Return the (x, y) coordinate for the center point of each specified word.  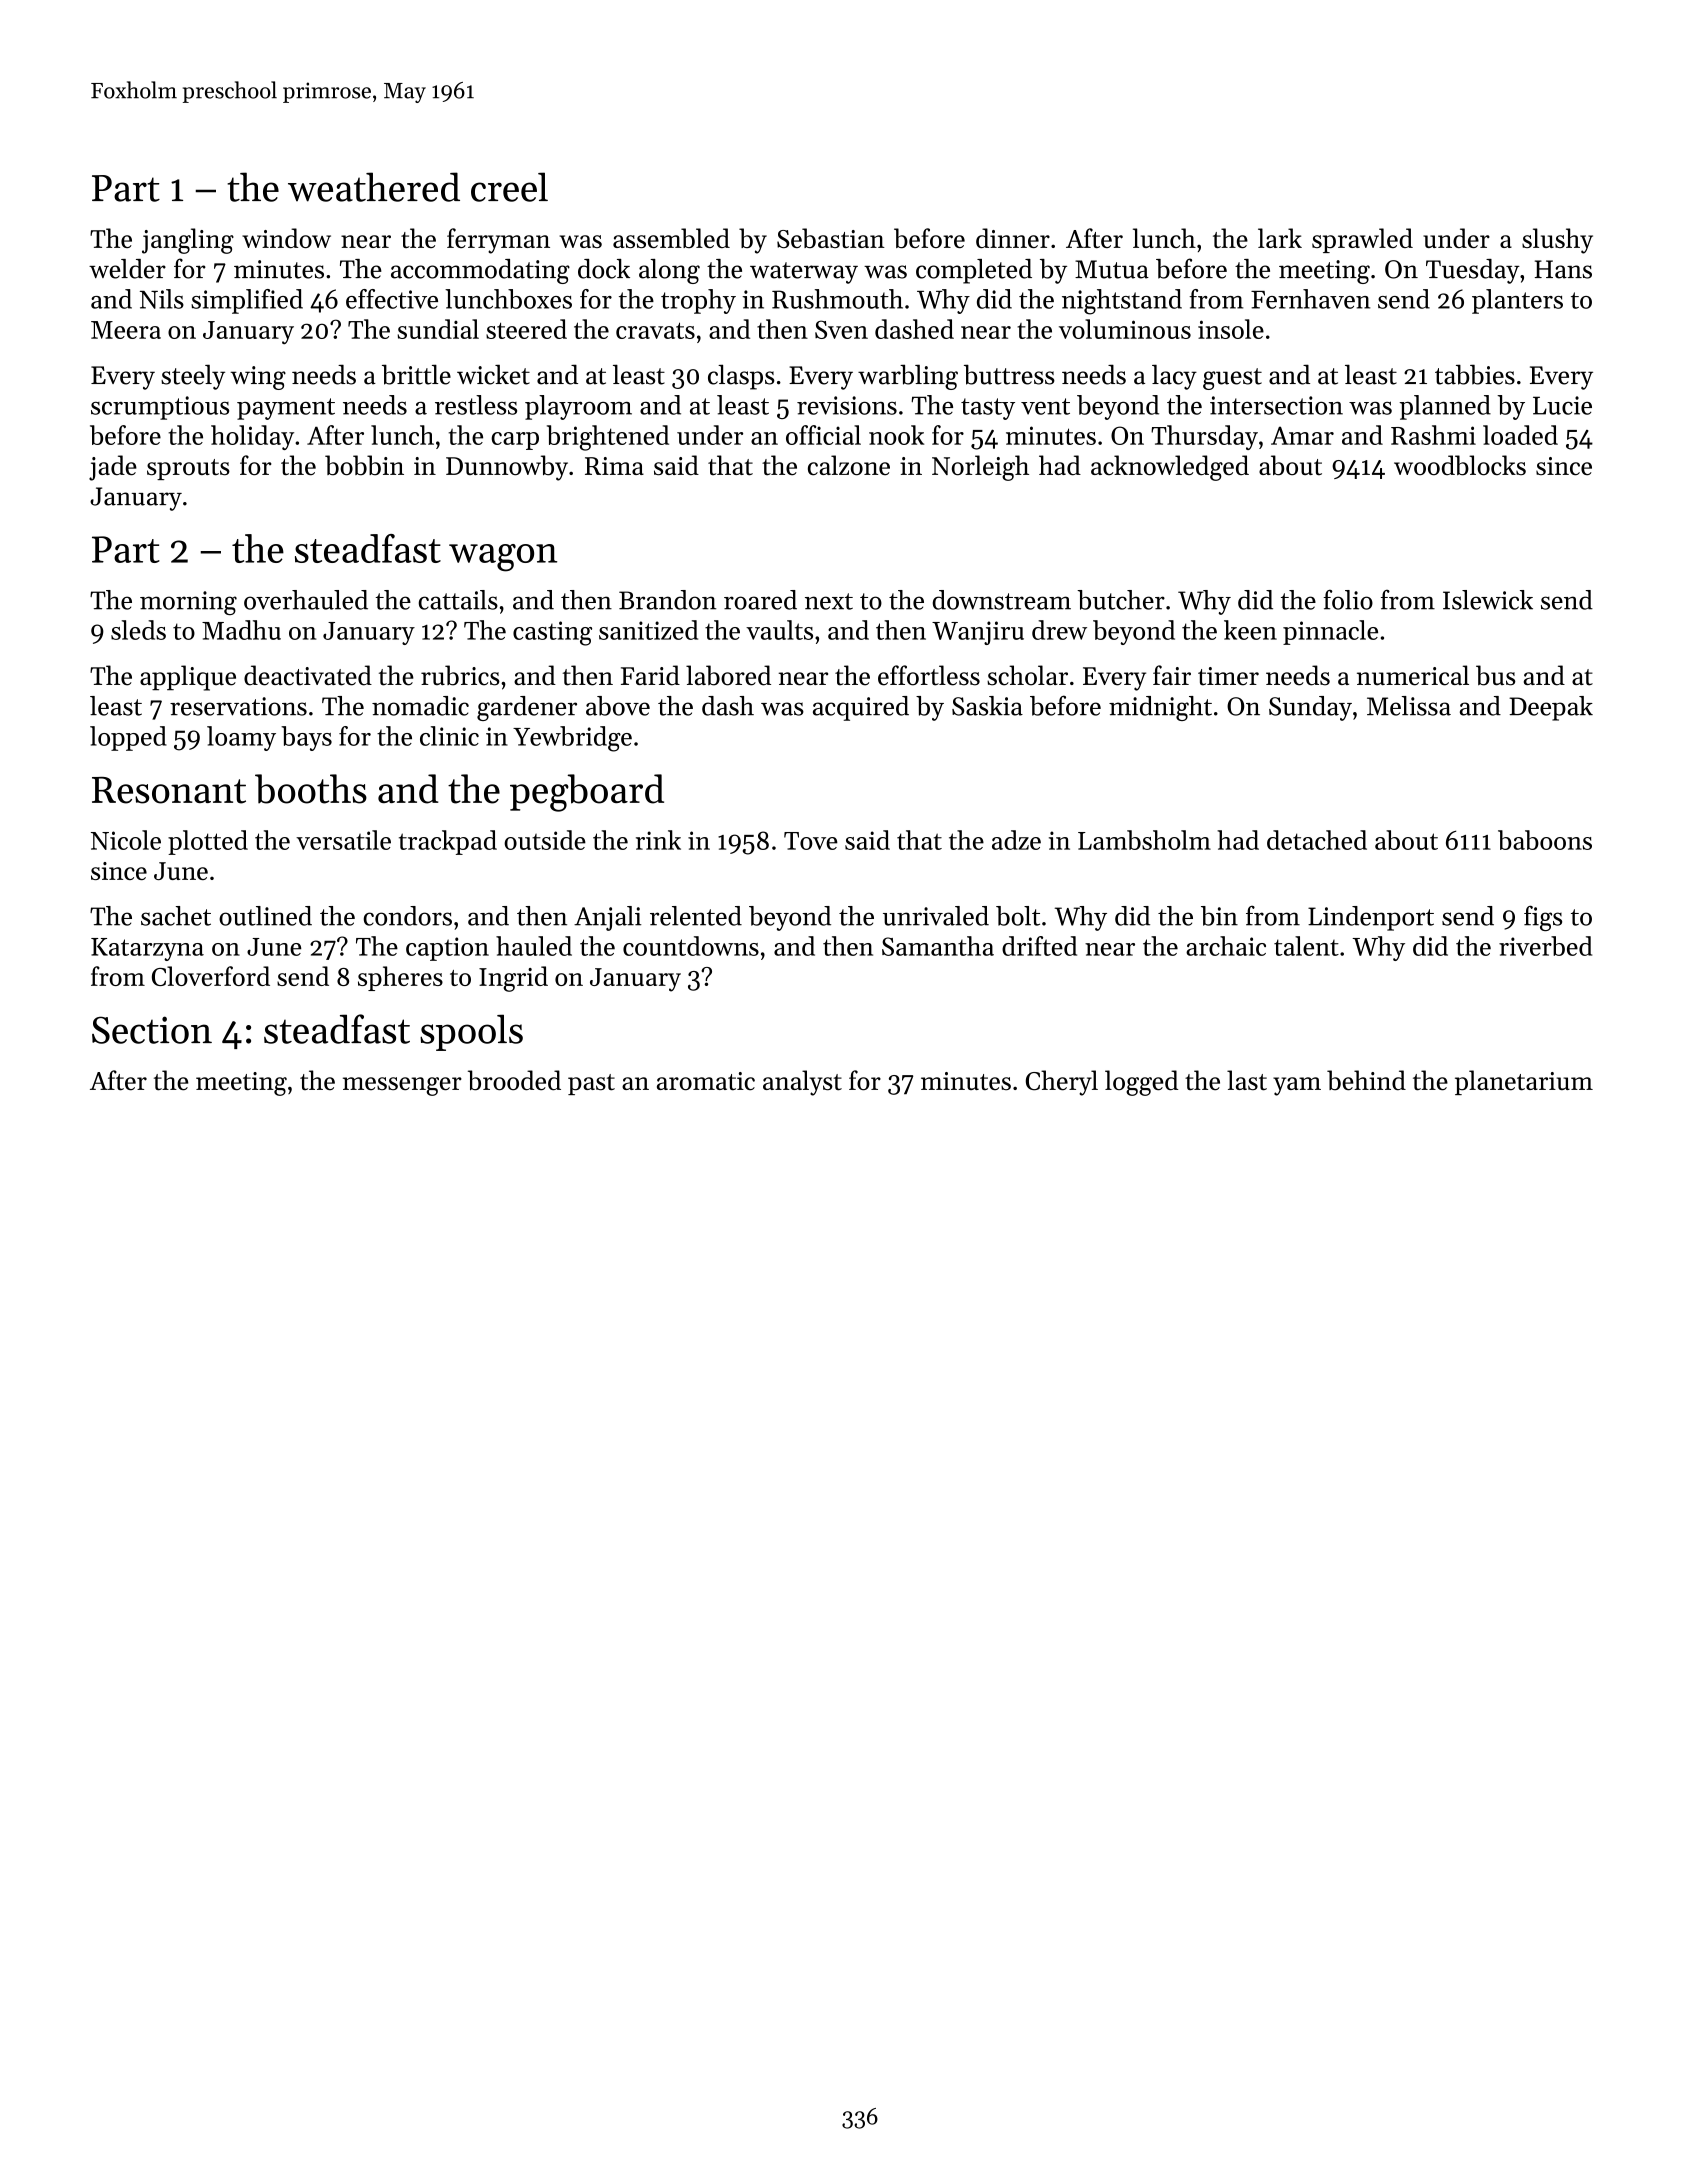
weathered (374, 187)
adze (1016, 840)
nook (896, 435)
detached (1317, 840)
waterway (804, 273)
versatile (343, 840)
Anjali (607, 918)
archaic (1226, 946)
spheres (400, 978)
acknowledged (1170, 468)
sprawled (1362, 240)
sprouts (188, 469)
